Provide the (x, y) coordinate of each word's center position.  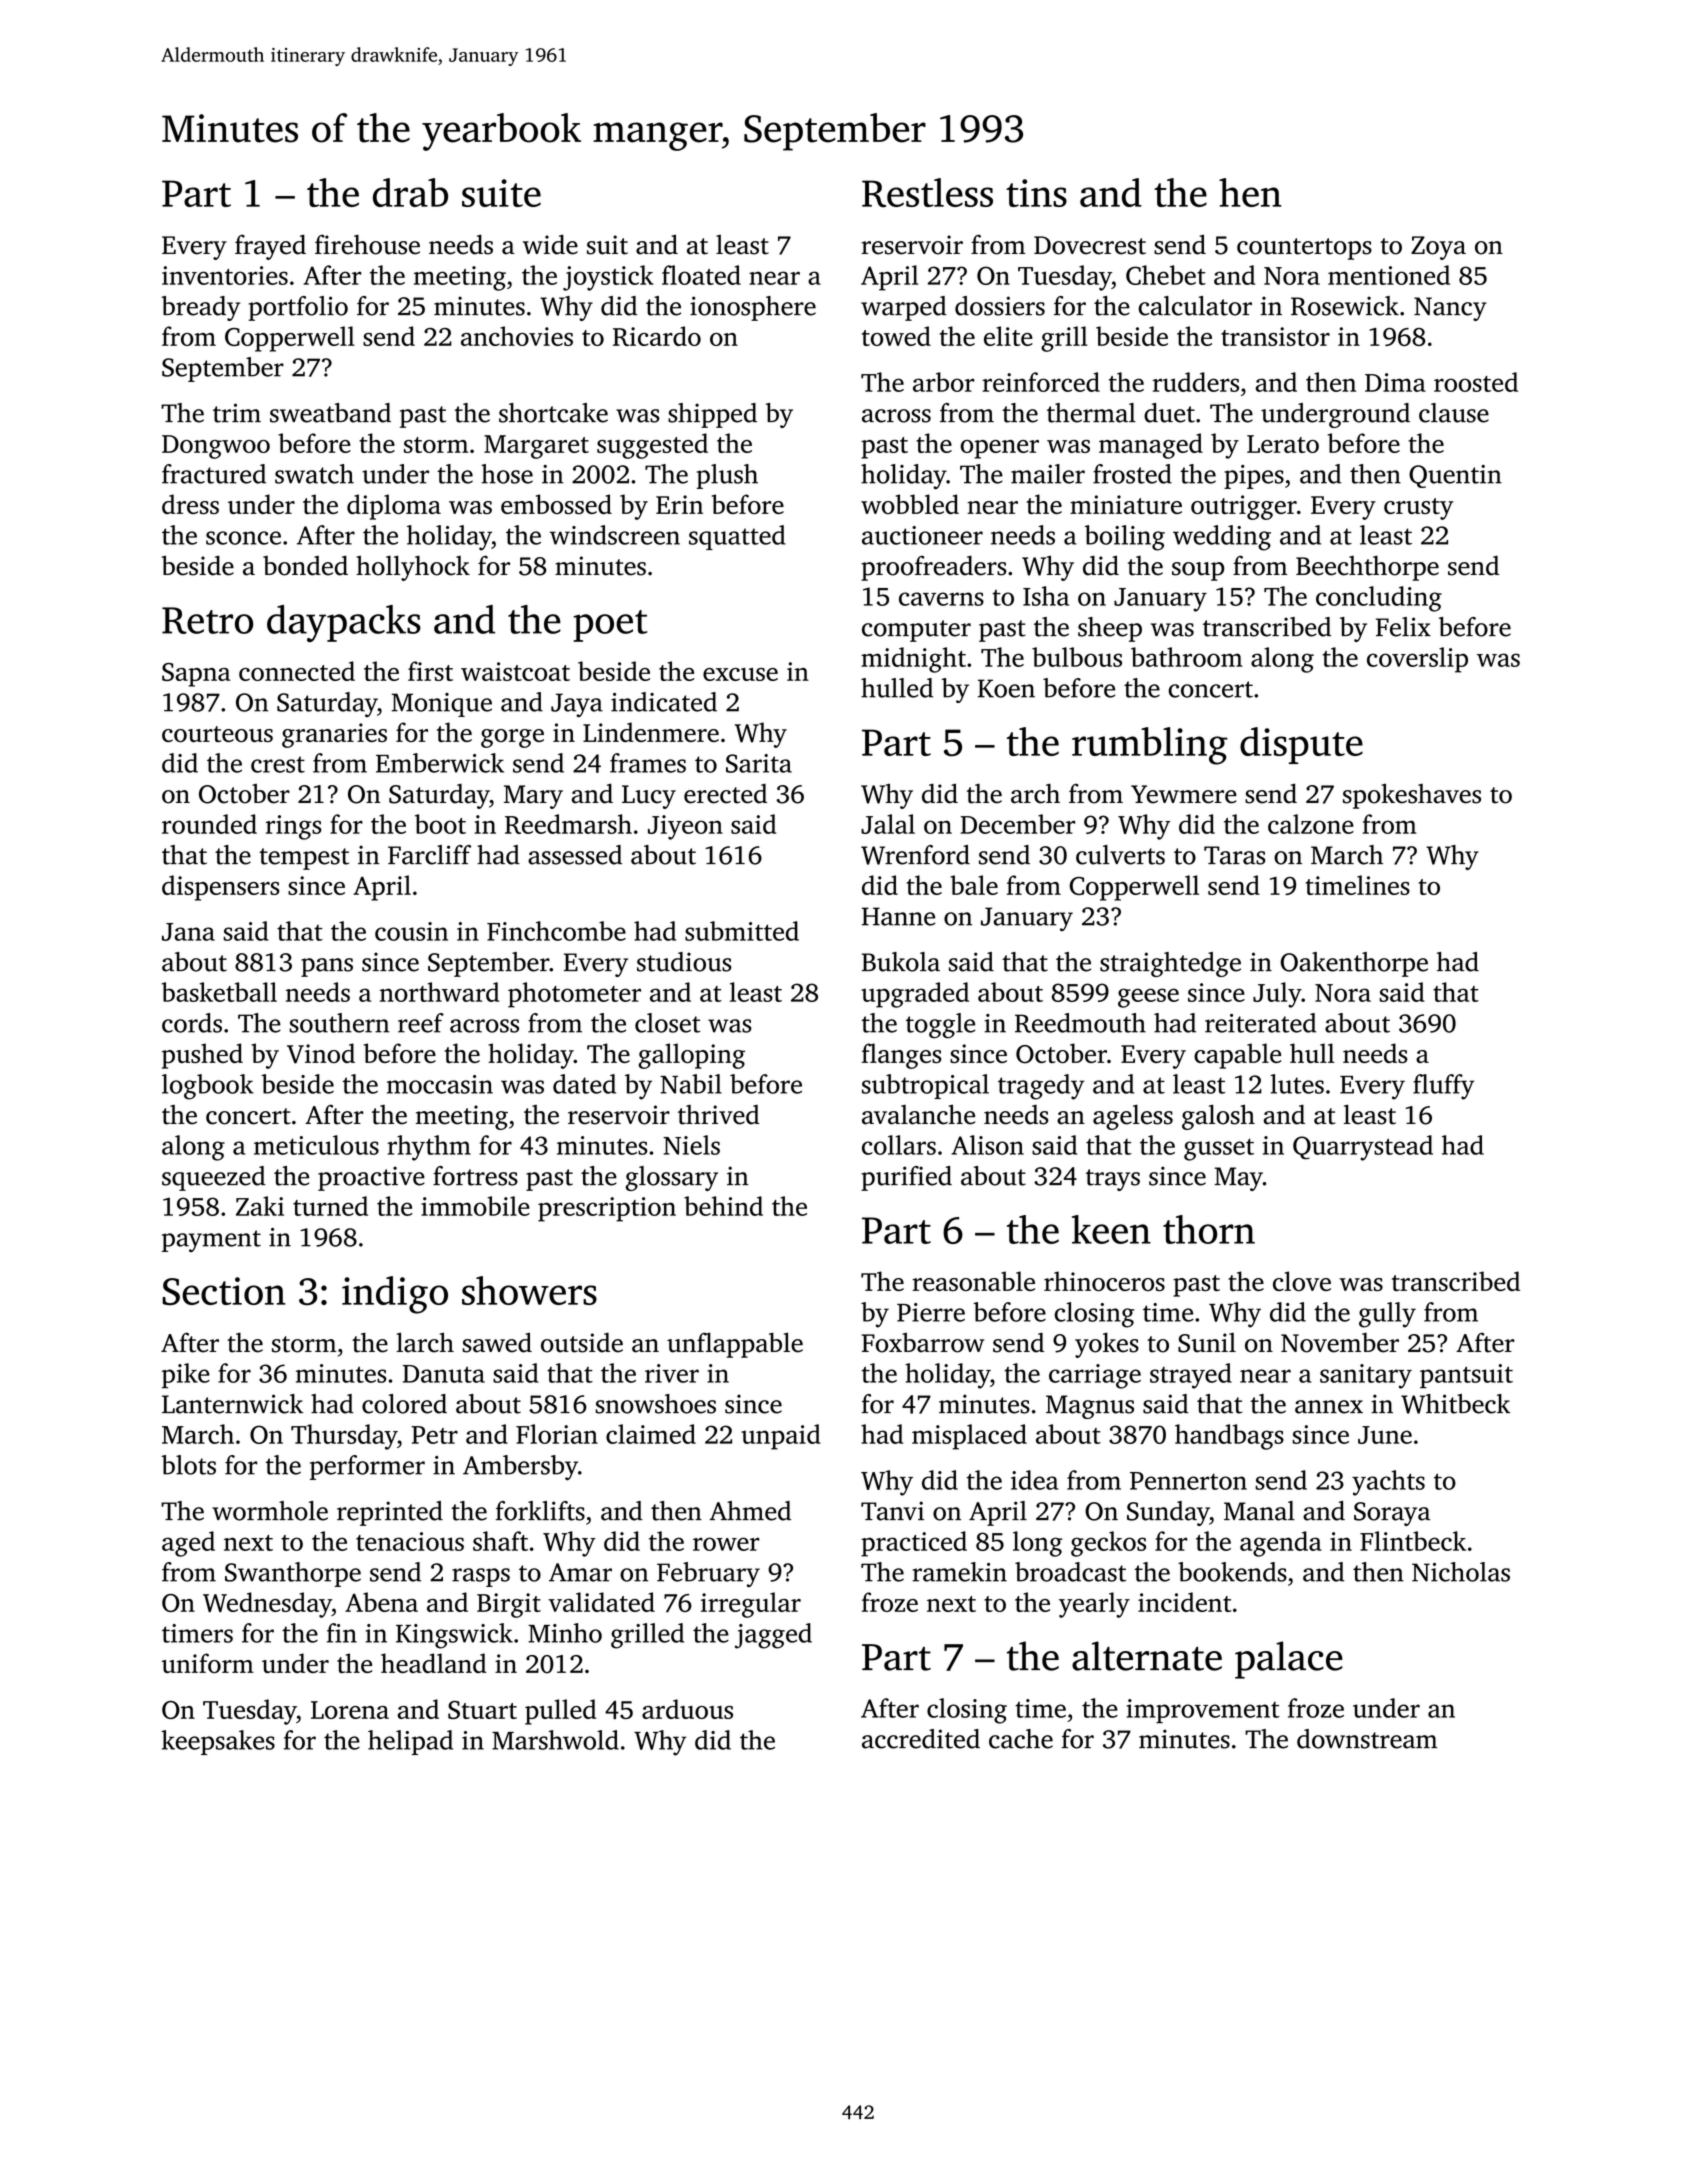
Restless (927, 193)
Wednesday (267, 1605)
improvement (1203, 1711)
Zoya (1438, 248)
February (708, 1574)
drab (410, 192)
